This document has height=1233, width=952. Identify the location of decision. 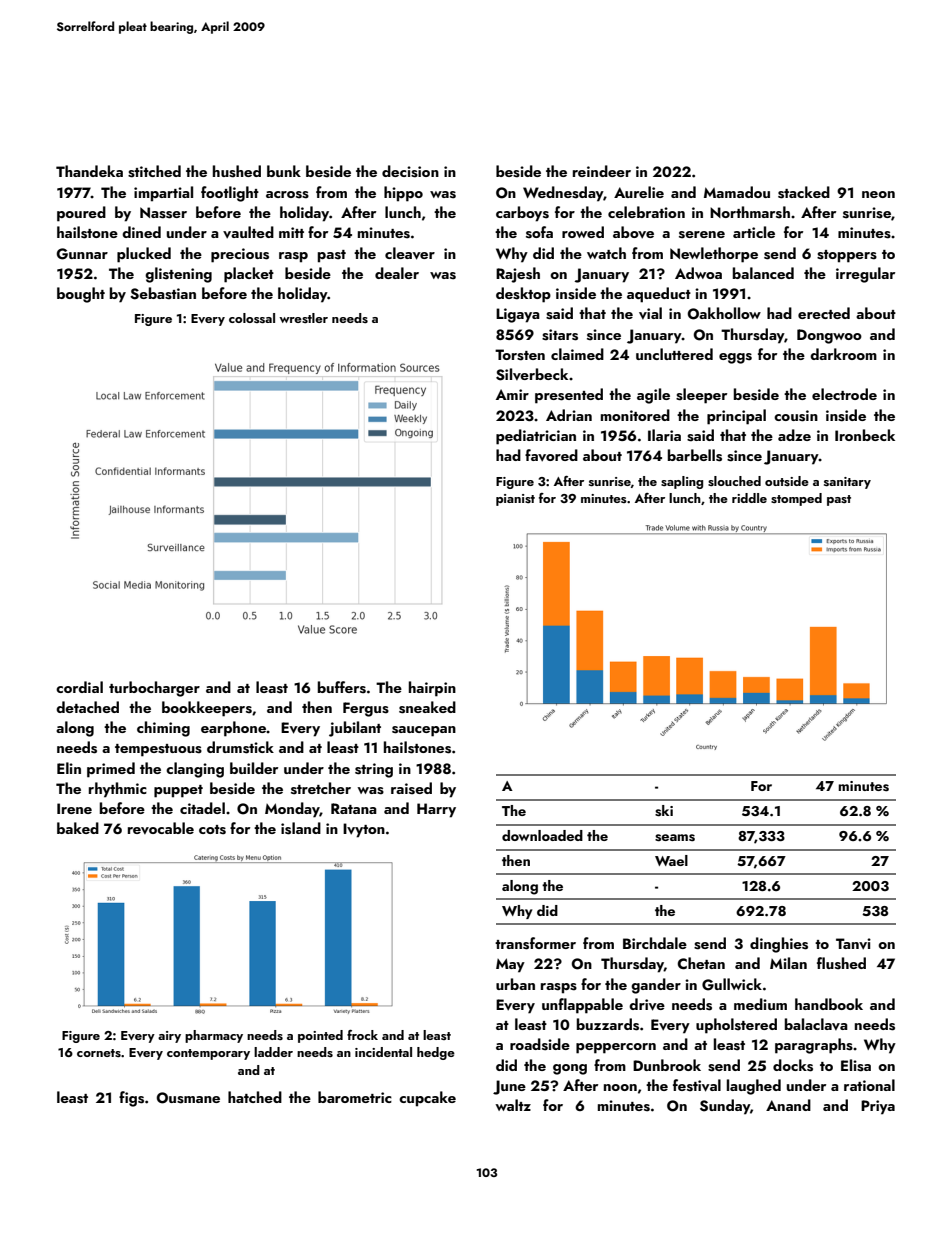
(410, 171).
